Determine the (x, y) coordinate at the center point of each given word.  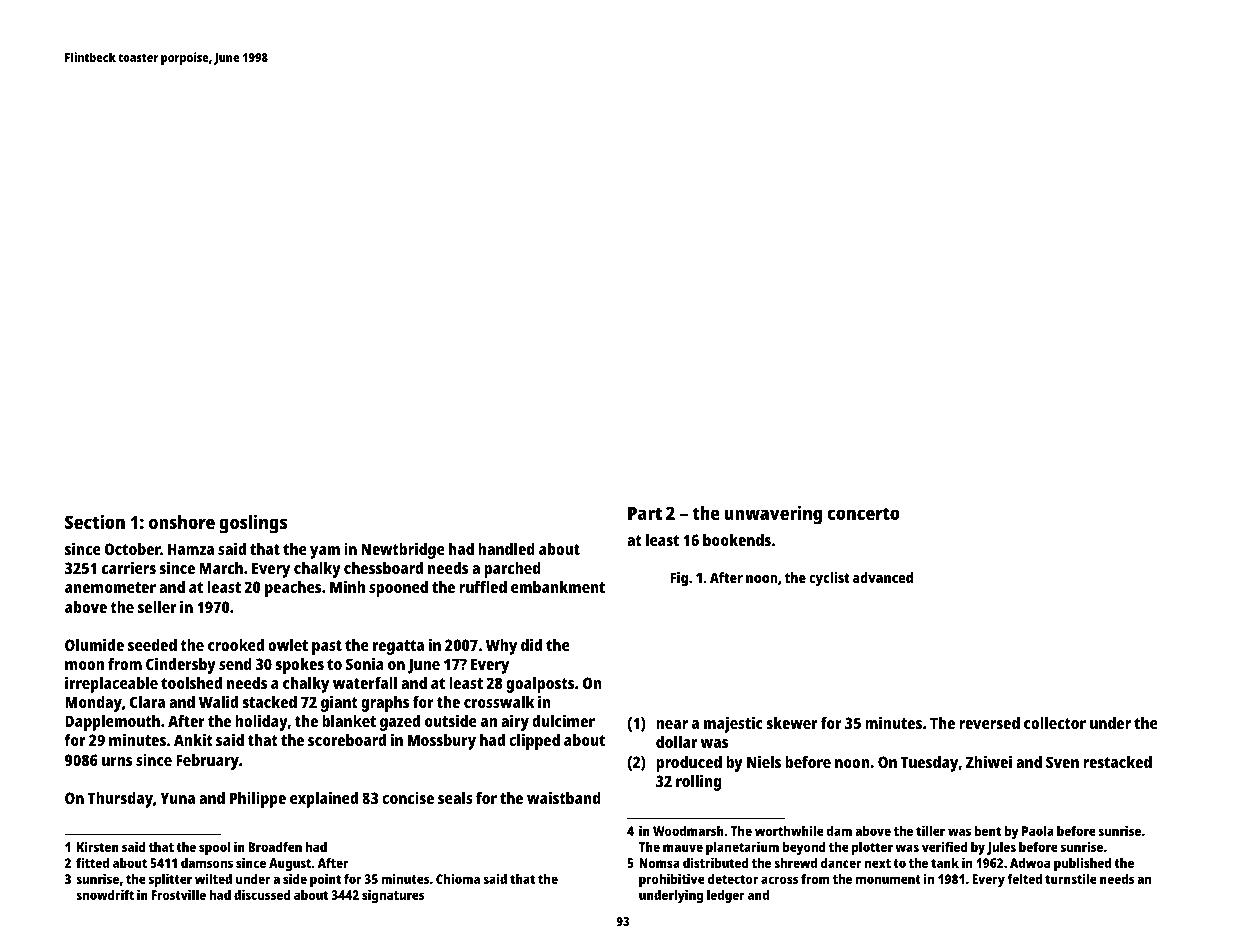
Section (95, 521)
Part (645, 513)
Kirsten (98, 846)
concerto (863, 513)
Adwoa (1030, 863)
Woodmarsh (688, 831)
